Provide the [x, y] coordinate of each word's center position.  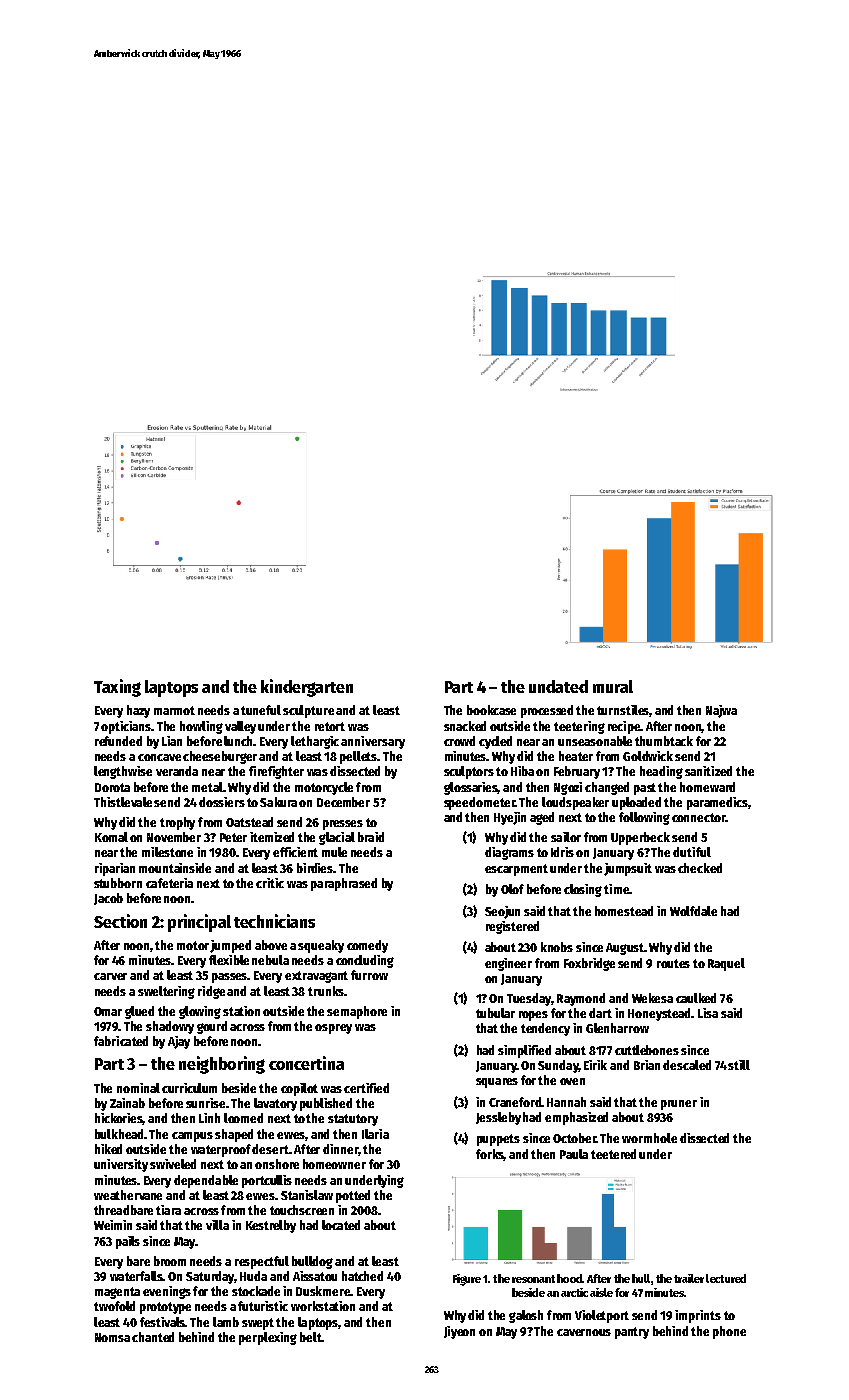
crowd [459, 741]
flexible [229, 960]
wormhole [649, 1138]
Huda [253, 1276]
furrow [369, 975]
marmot [174, 710]
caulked [696, 998]
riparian [115, 869]
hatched [362, 1276]
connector [698, 817]
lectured [726, 1278]
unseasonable [595, 741]
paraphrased [344, 884]
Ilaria [375, 1134]
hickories [119, 1119]
